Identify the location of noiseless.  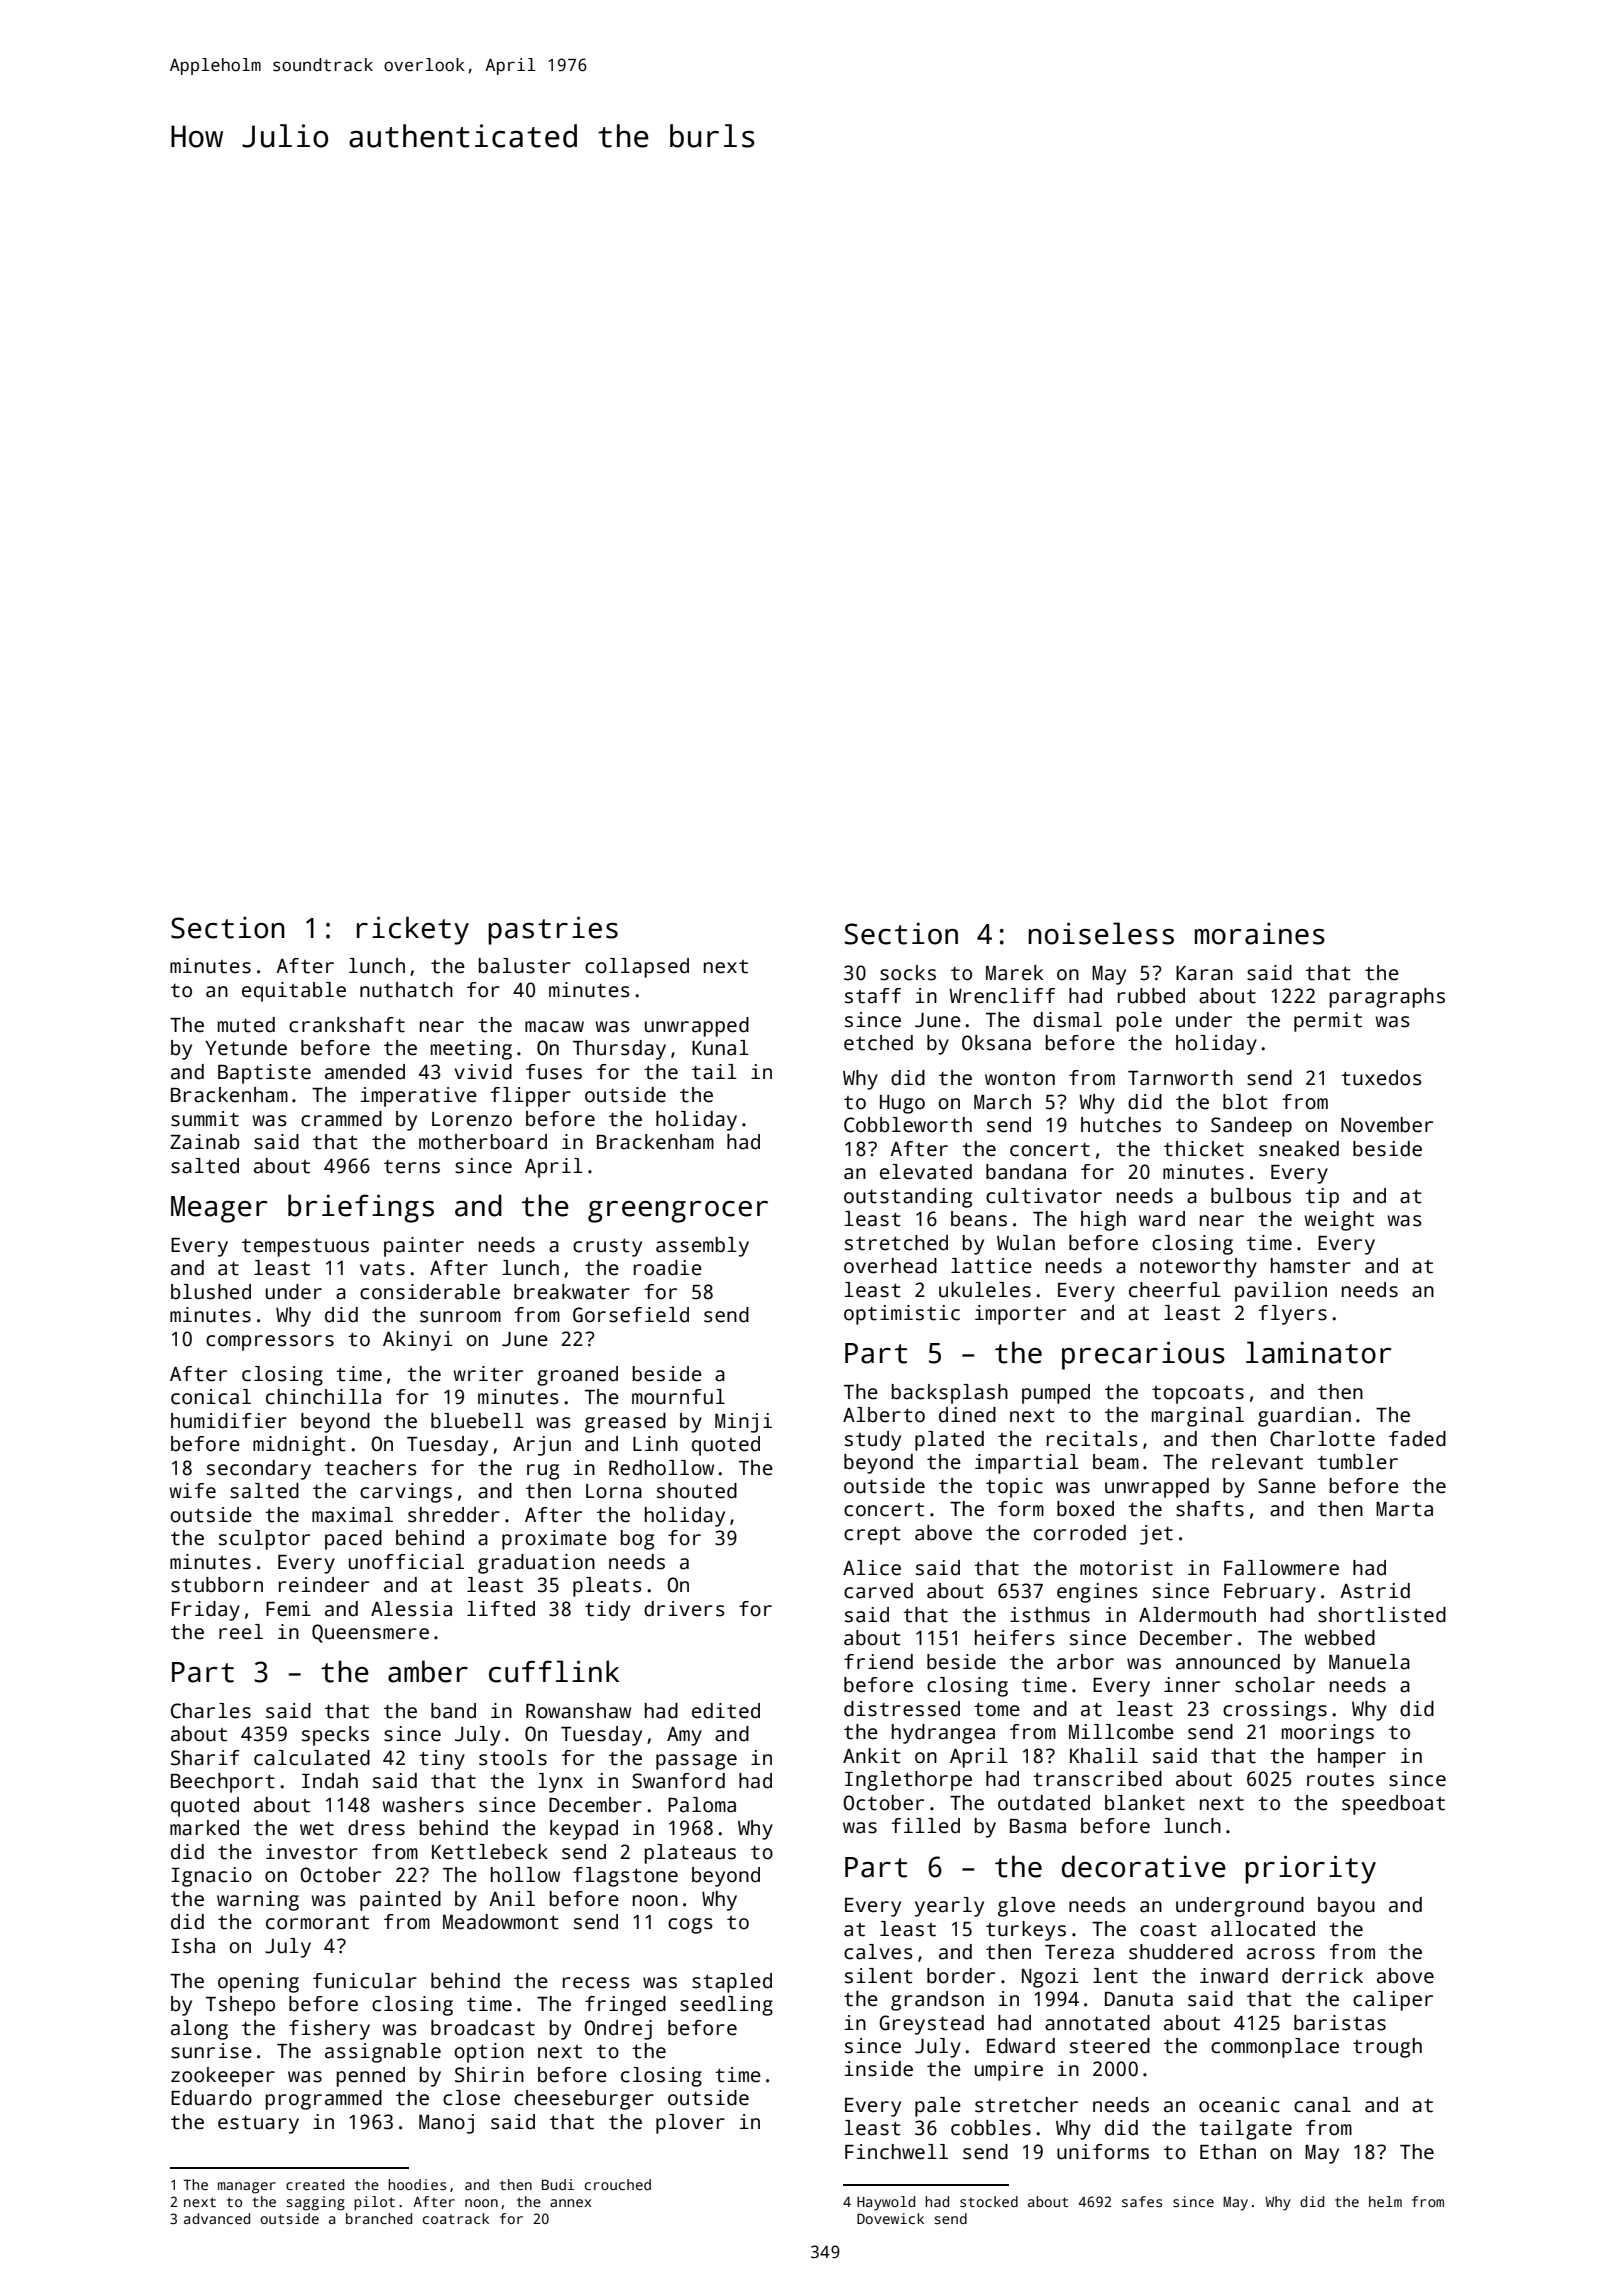
(1101, 933).
